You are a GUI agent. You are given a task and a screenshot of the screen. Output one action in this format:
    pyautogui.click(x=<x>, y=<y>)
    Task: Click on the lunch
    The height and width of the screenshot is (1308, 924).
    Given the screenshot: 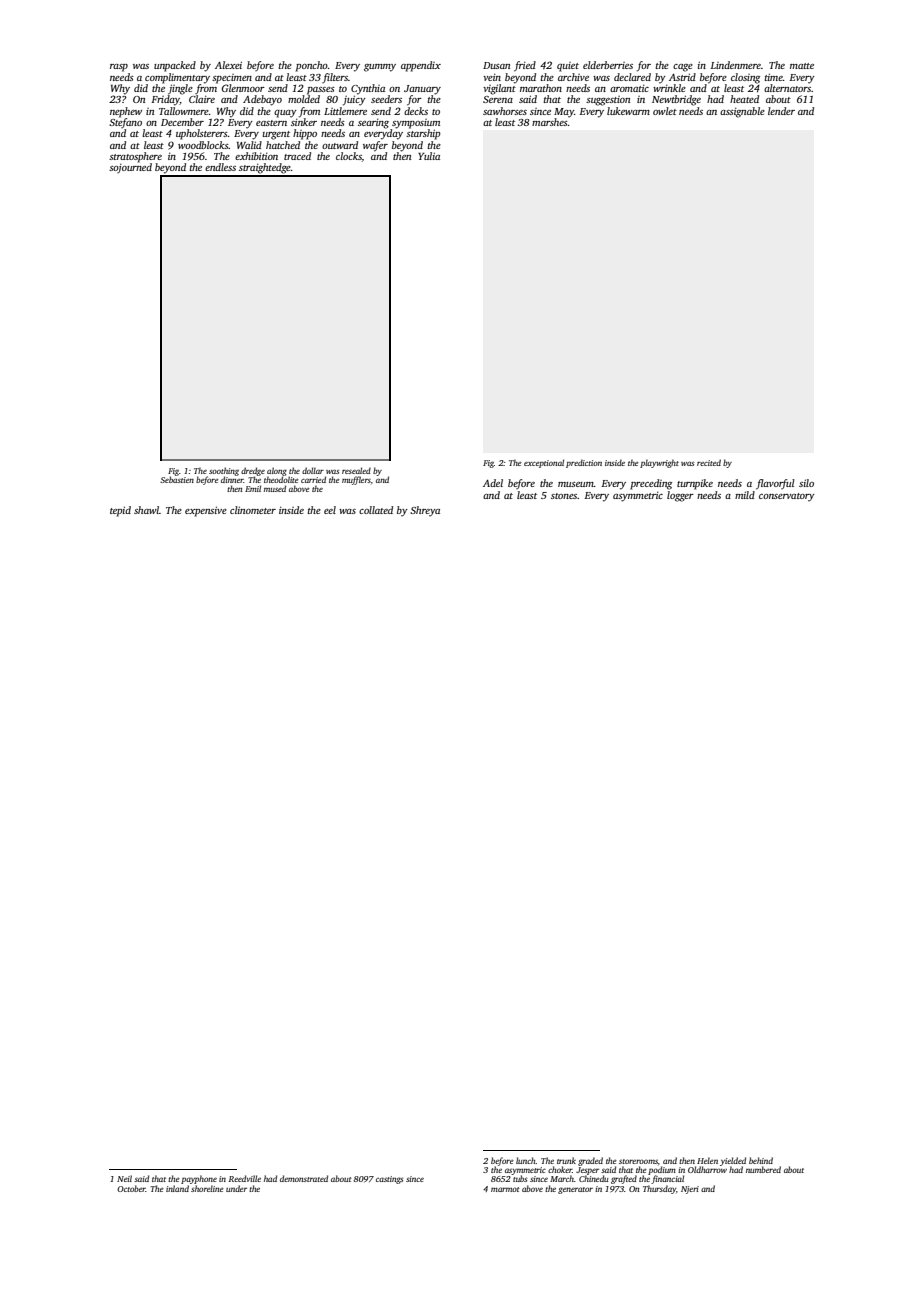 What is the action you would take?
    pyautogui.click(x=526, y=1160)
